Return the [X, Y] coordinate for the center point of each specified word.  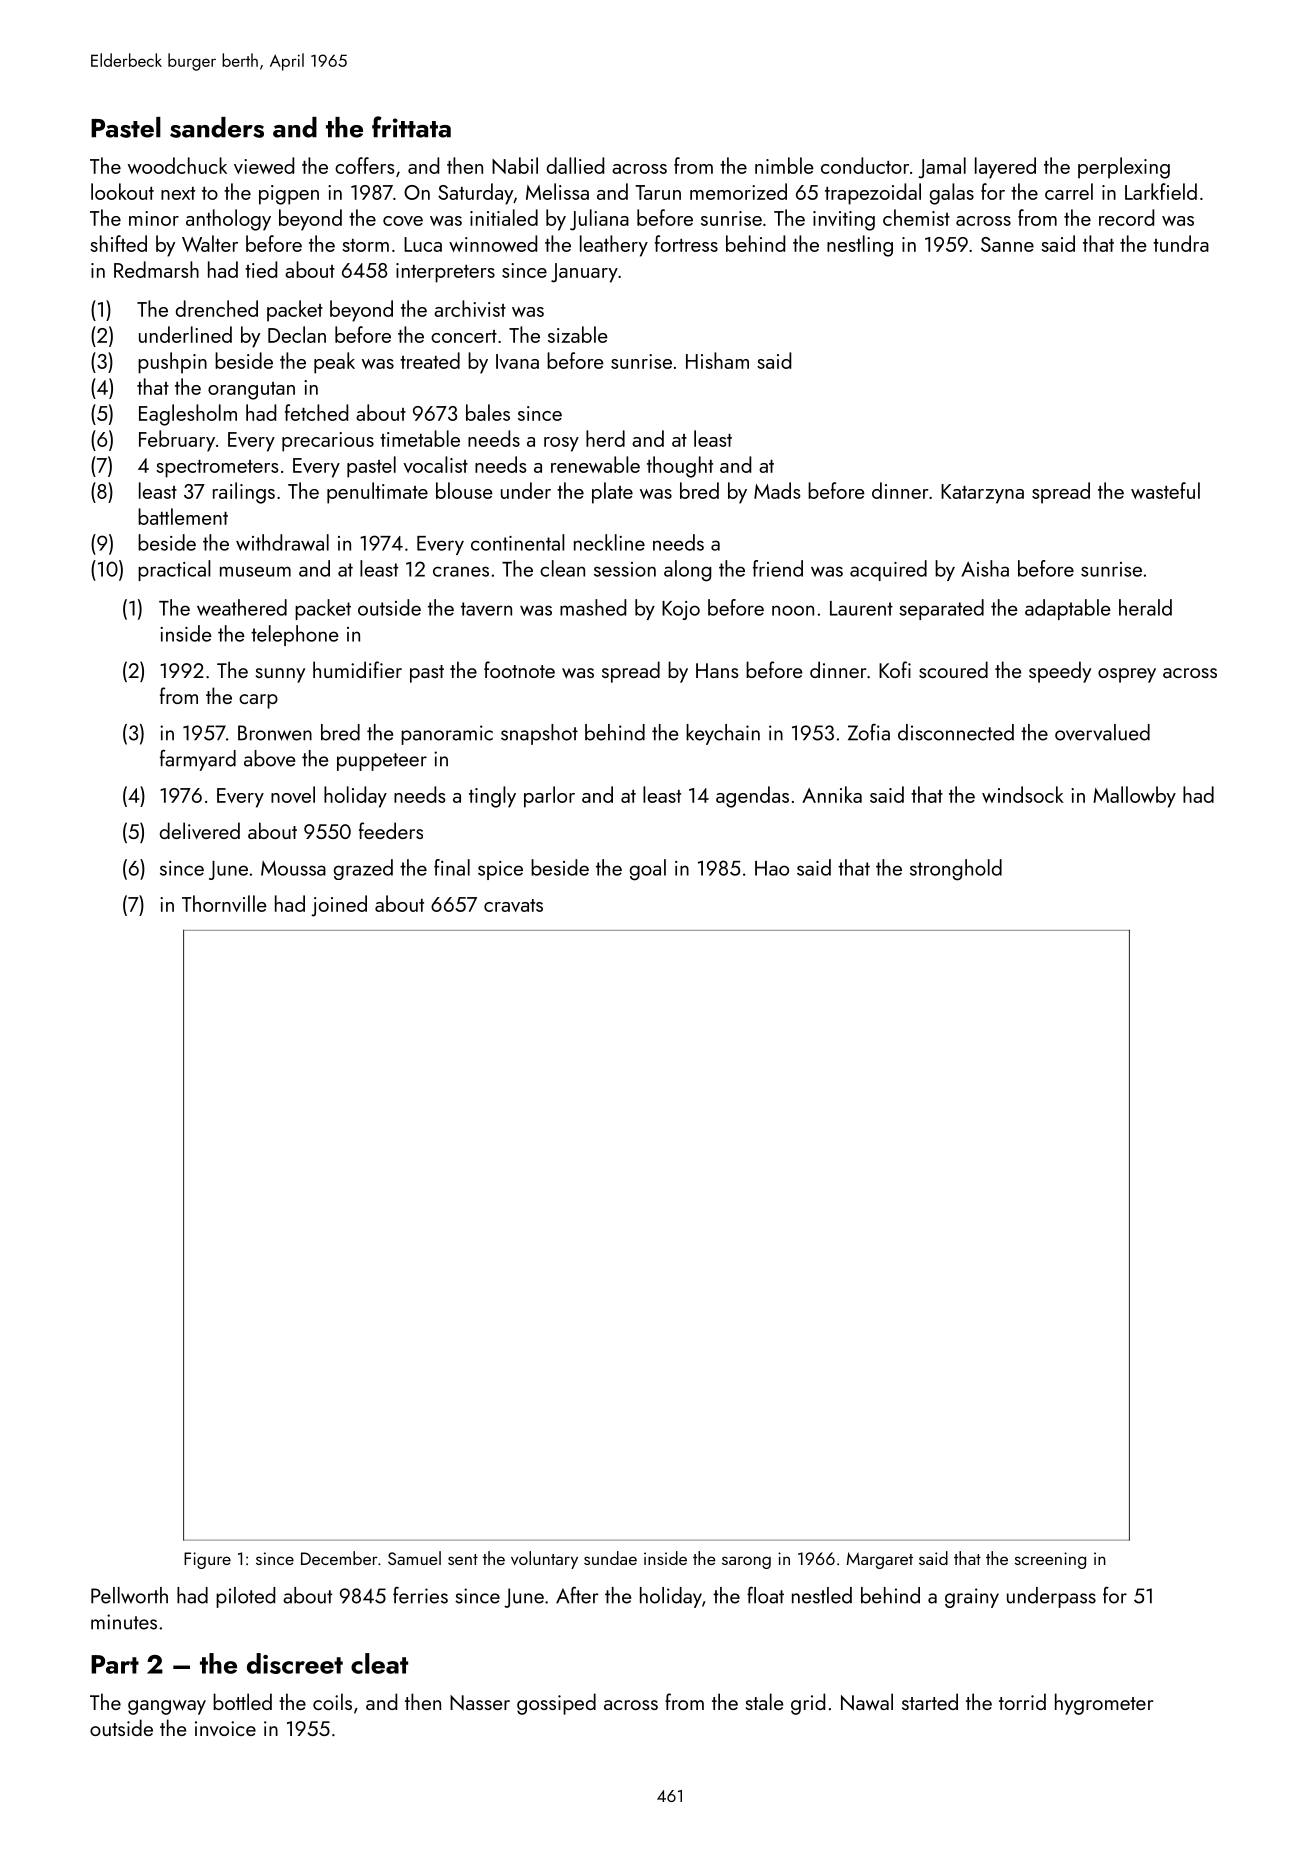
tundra [1181, 243]
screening [1050, 1560]
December [339, 1558]
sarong [746, 1562]
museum [255, 571]
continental [518, 542]
